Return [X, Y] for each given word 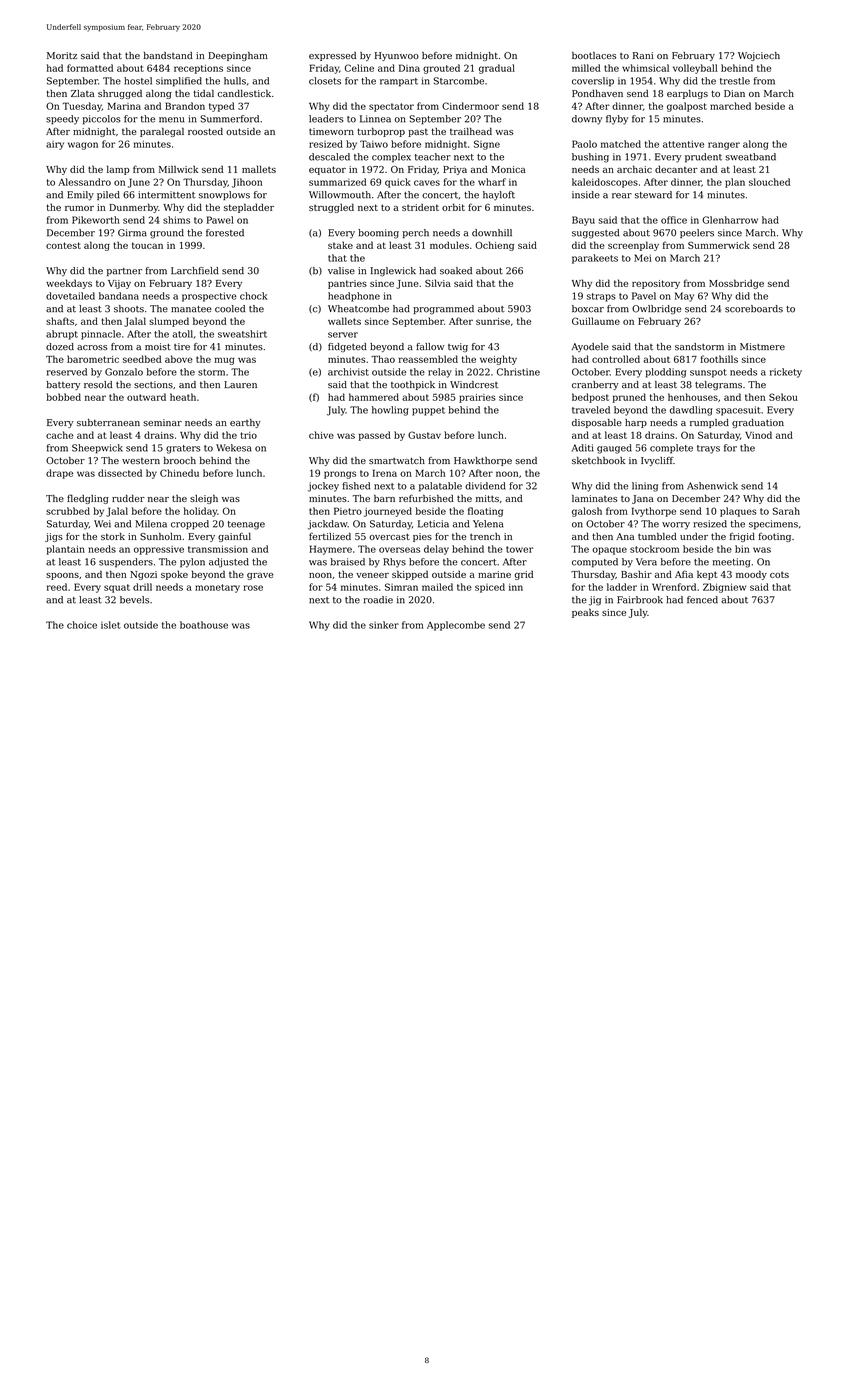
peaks [585, 613]
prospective [209, 297]
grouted [441, 69]
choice [82, 625]
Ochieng [494, 246]
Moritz [62, 55]
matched [621, 144]
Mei [643, 258]
